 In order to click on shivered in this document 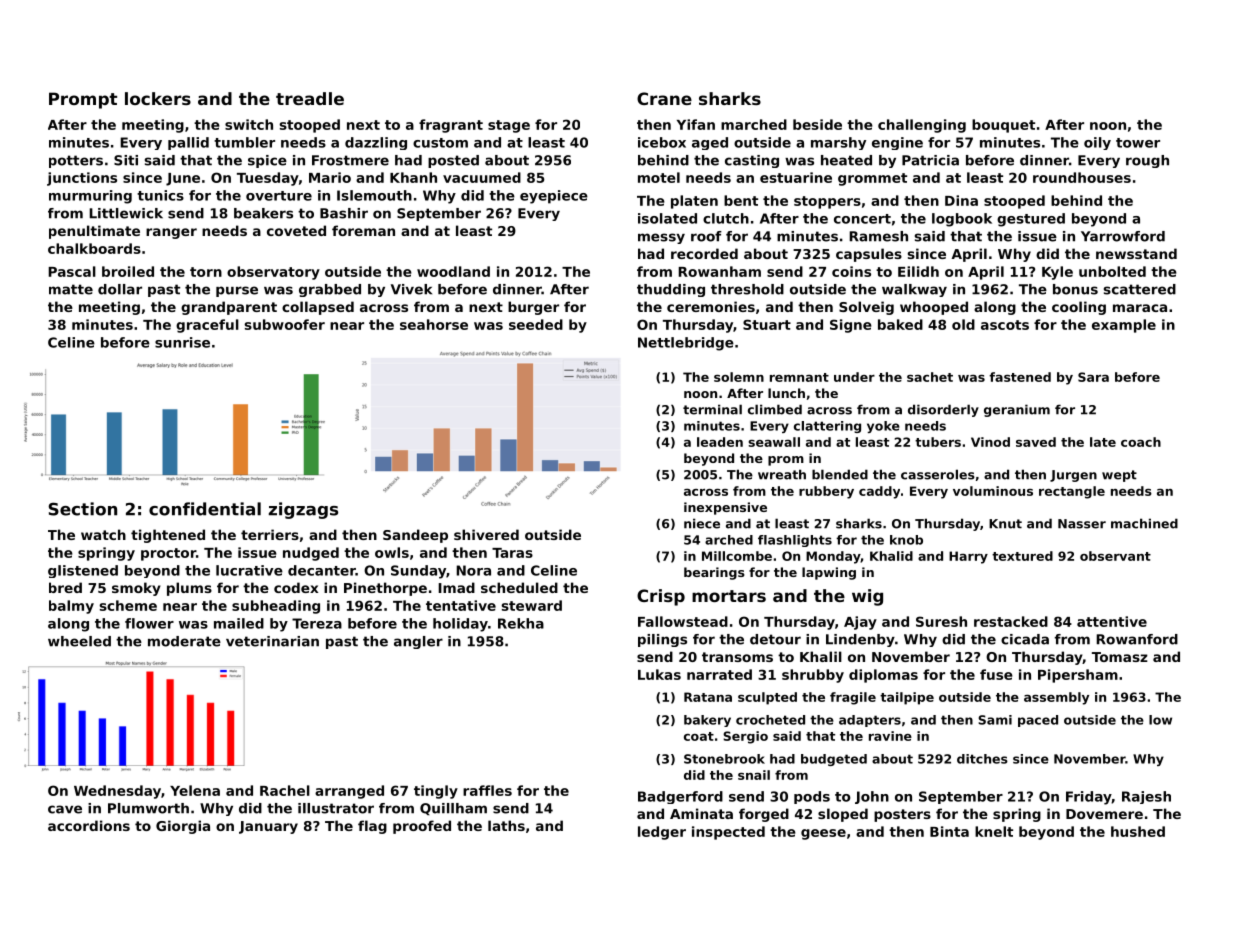, I will do `click(486, 534)`.
